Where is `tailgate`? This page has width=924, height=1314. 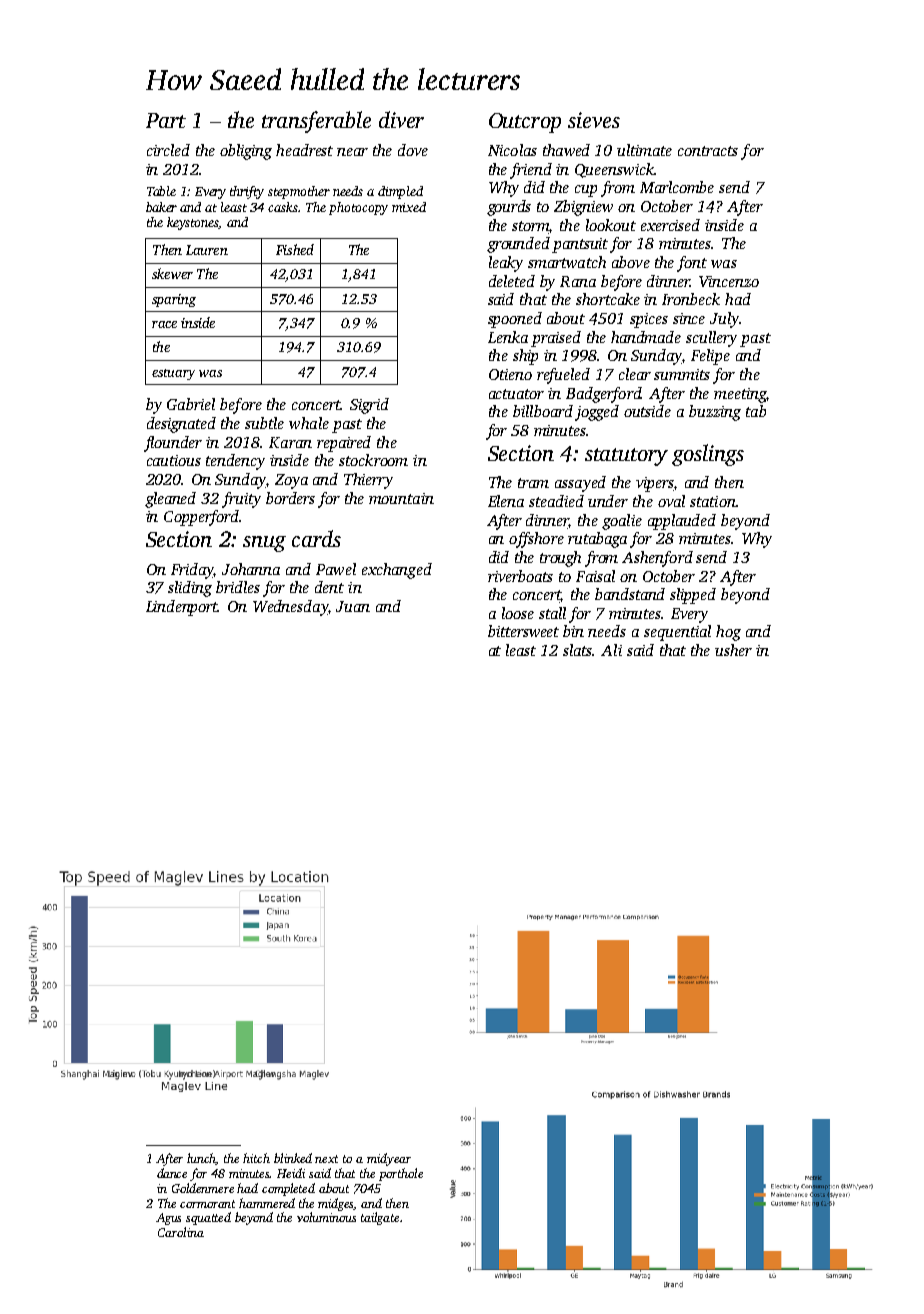 tailgate is located at coordinates (380, 1218).
